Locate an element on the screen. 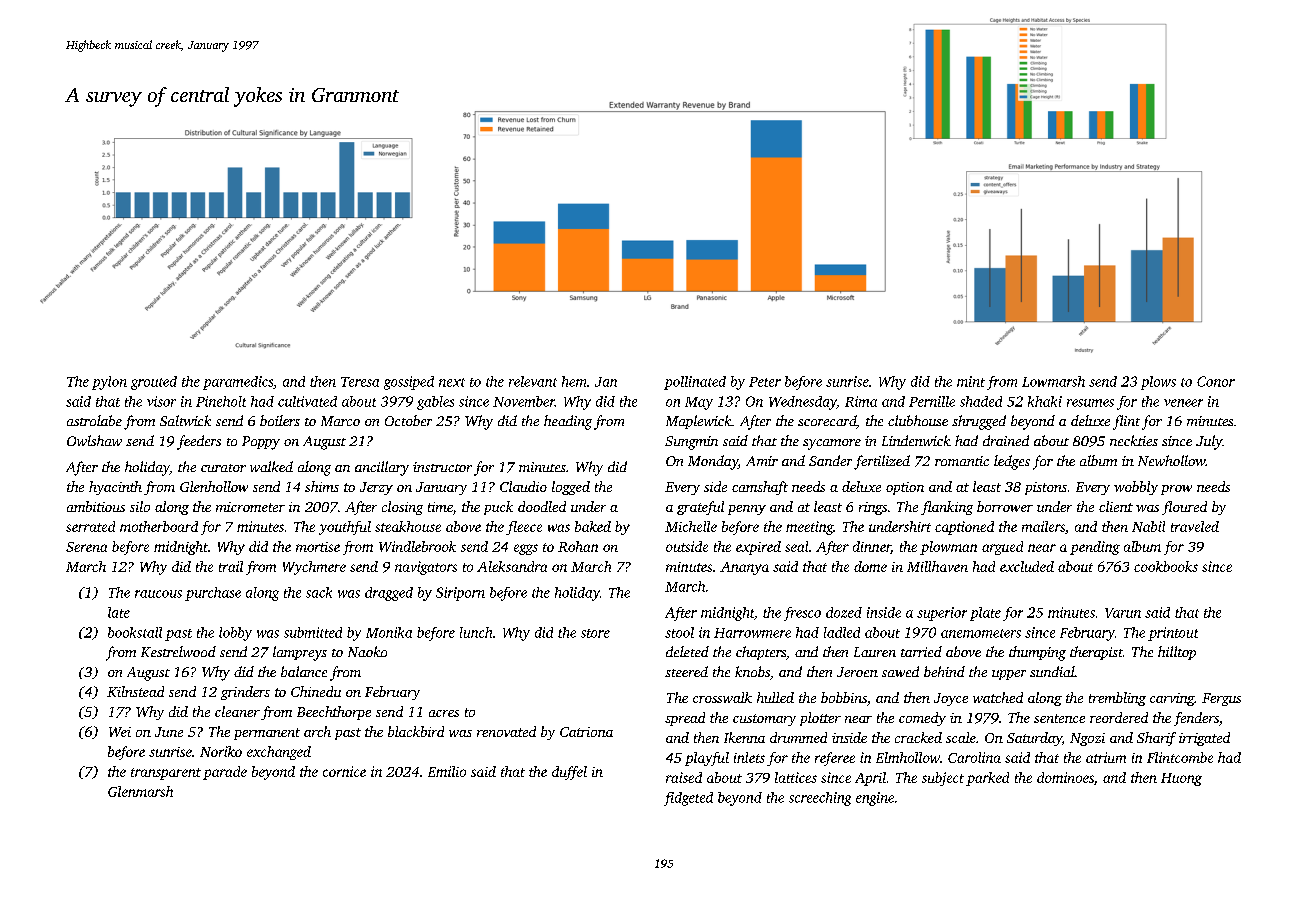 This screenshot has width=1308, height=924. renovated is located at coordinates (506, 731).
